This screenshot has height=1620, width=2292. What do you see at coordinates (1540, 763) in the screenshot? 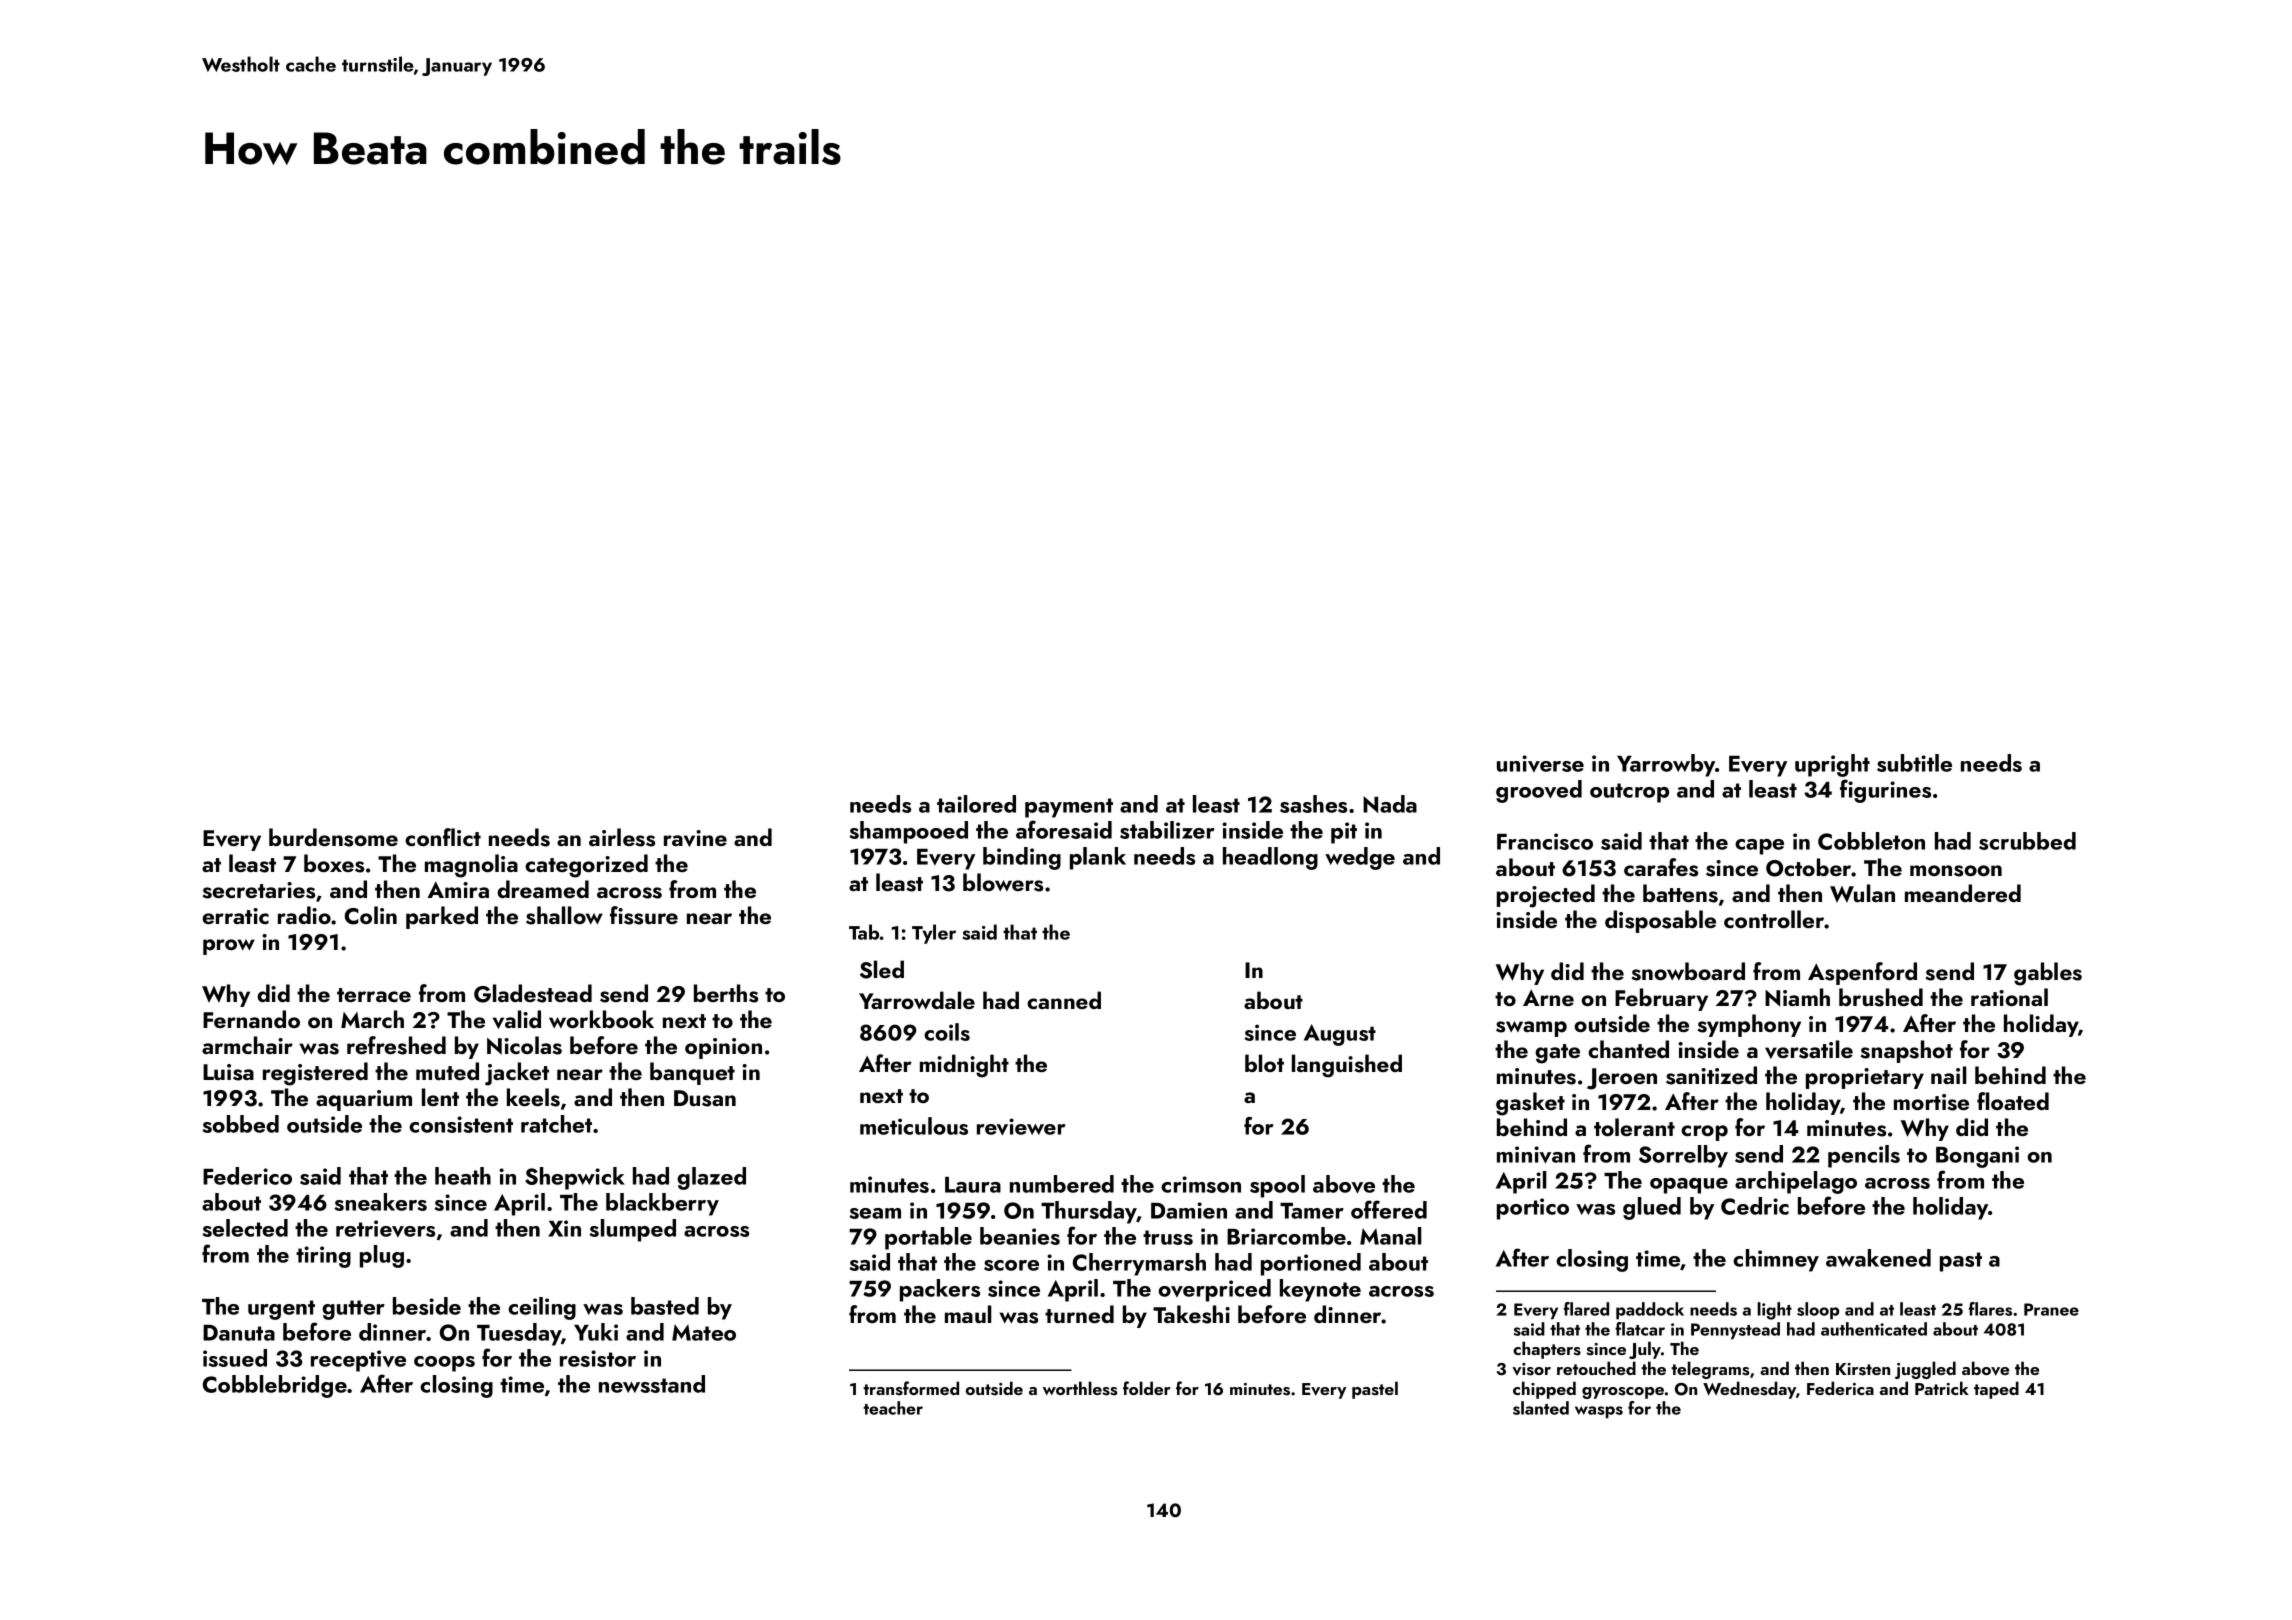
I see `universe` at bounding box center [1540, 763].
